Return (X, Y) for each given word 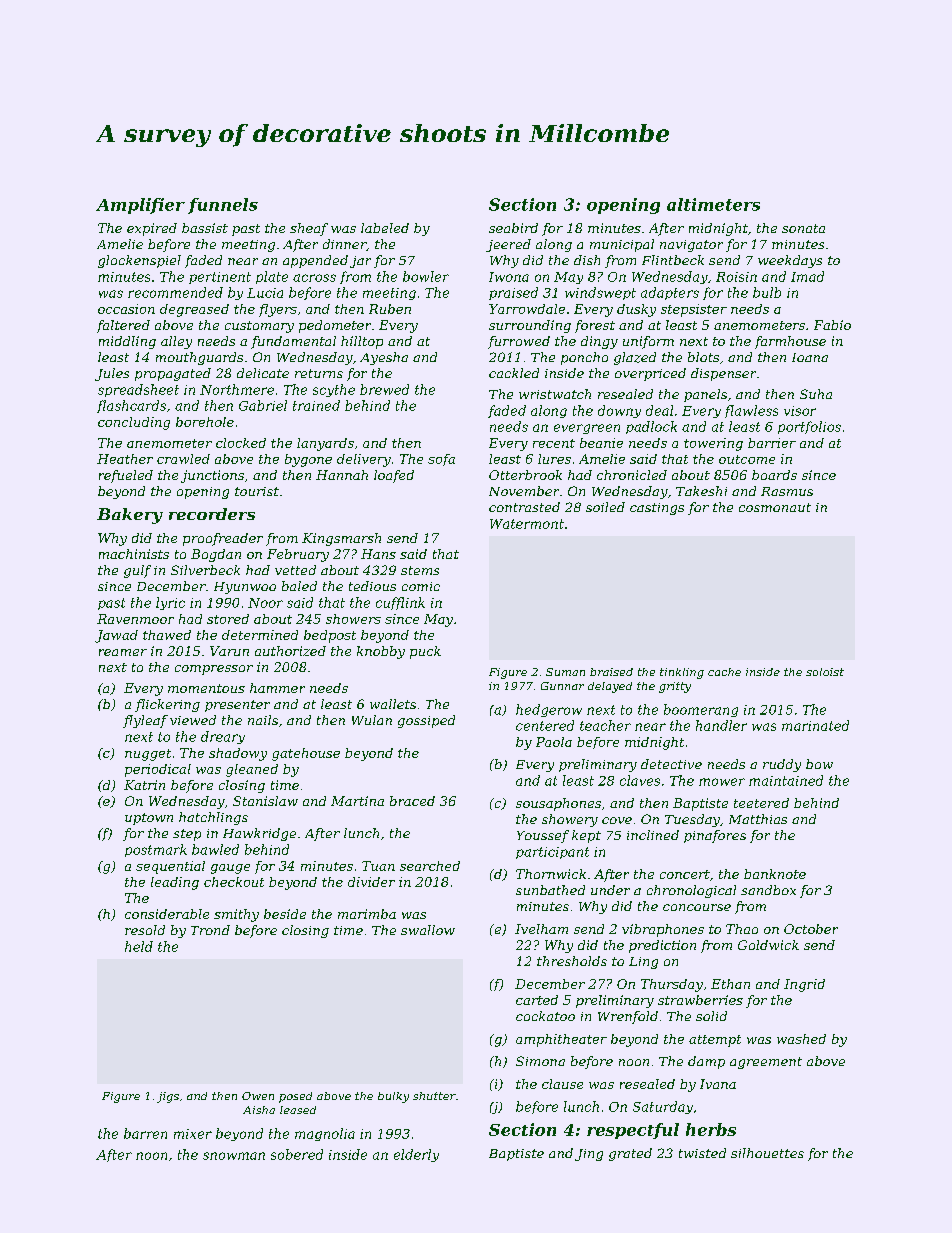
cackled (514, 373)
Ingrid (804, 985)
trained (316, 405)
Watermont (527, 524)
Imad (807, 276)
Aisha (259, 1110)
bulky (393, 1097)
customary (259, 327)
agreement (766, 1063)
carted (537, 1000)
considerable (167, 914)
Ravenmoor (135, 619)
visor (800, 411)
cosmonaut (775, 507)
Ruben (390, 309)
